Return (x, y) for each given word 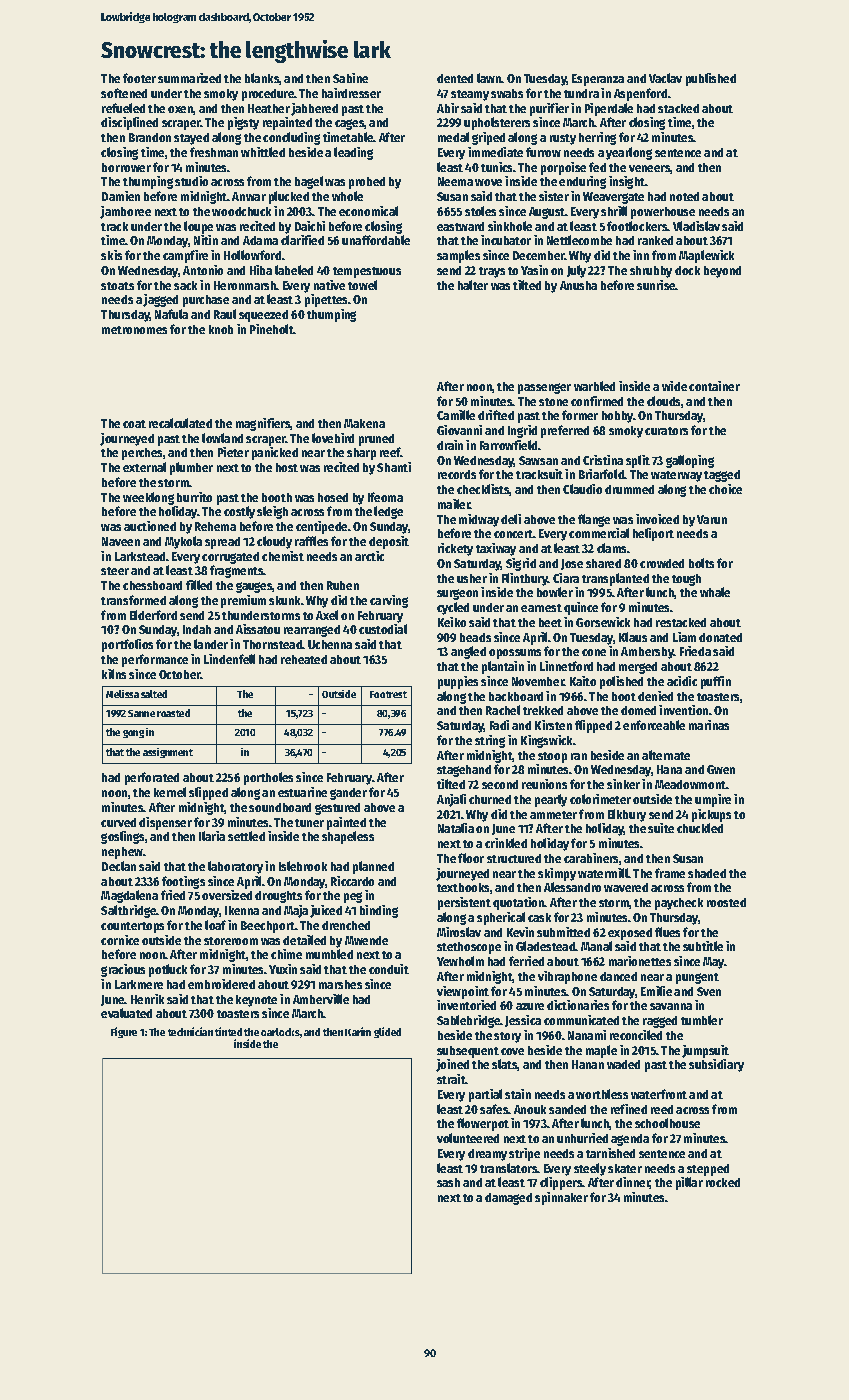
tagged (722, 476)
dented (455, 78)
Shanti (394, 467)
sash (448, 1182)
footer (139, 78)
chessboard (152, 585)
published (711, 79)
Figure (124, 1032)
